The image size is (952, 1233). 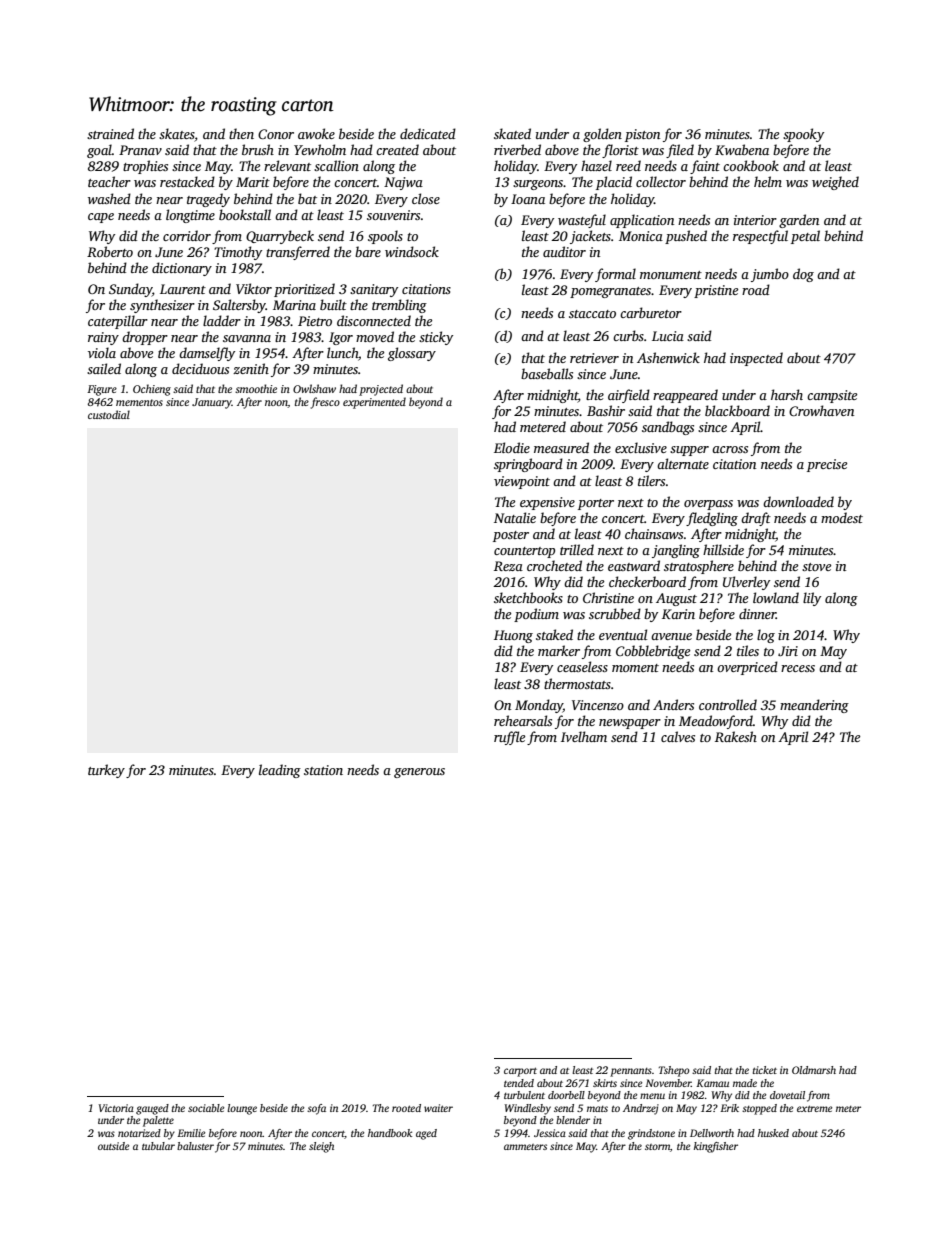 I want to click on meandering, so click(x=814, y=706).
